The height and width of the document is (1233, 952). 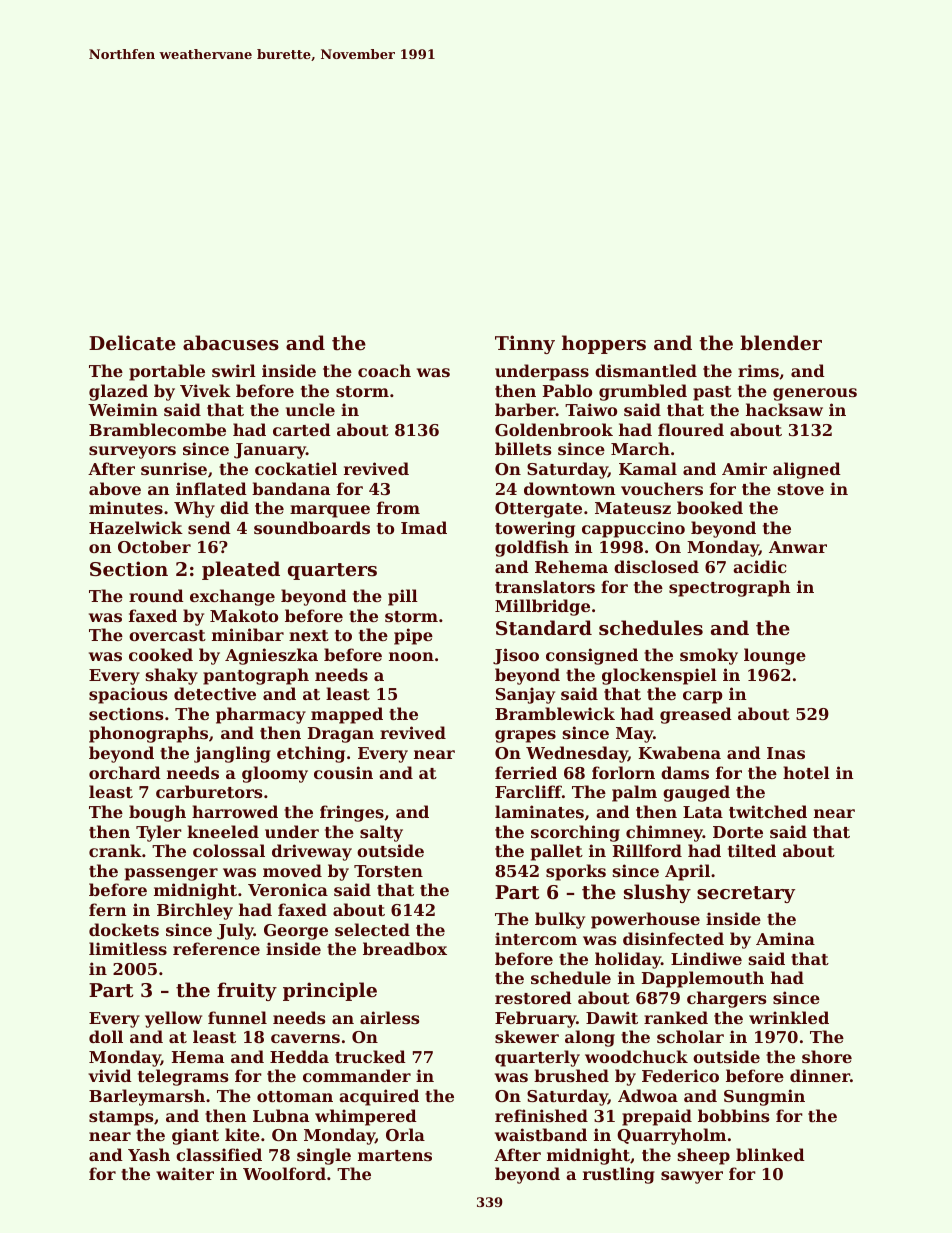 I want to click on restored, so click(x=533, y=997).
